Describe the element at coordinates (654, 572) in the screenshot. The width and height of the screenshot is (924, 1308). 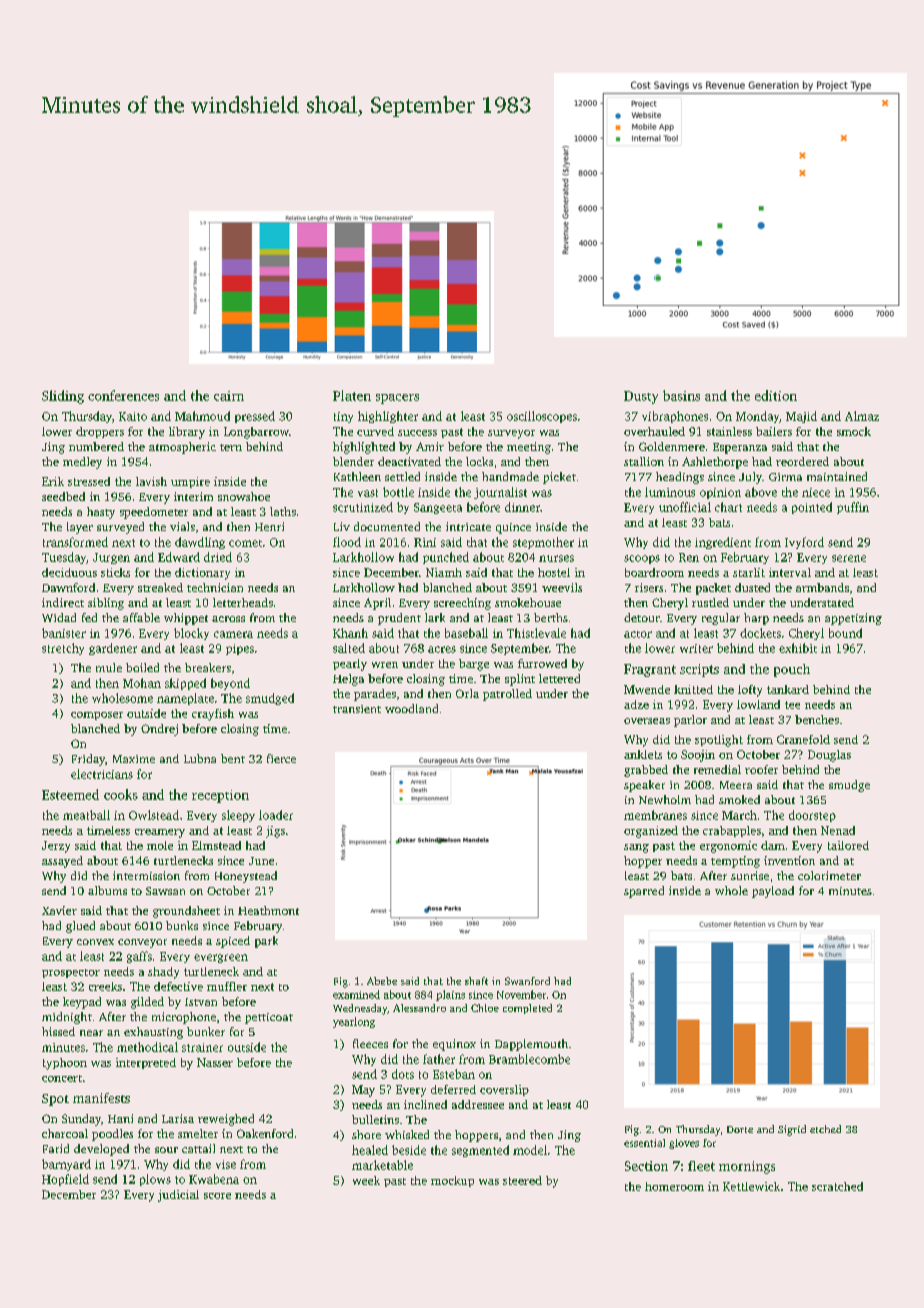
I see `boardroom` at that location.
